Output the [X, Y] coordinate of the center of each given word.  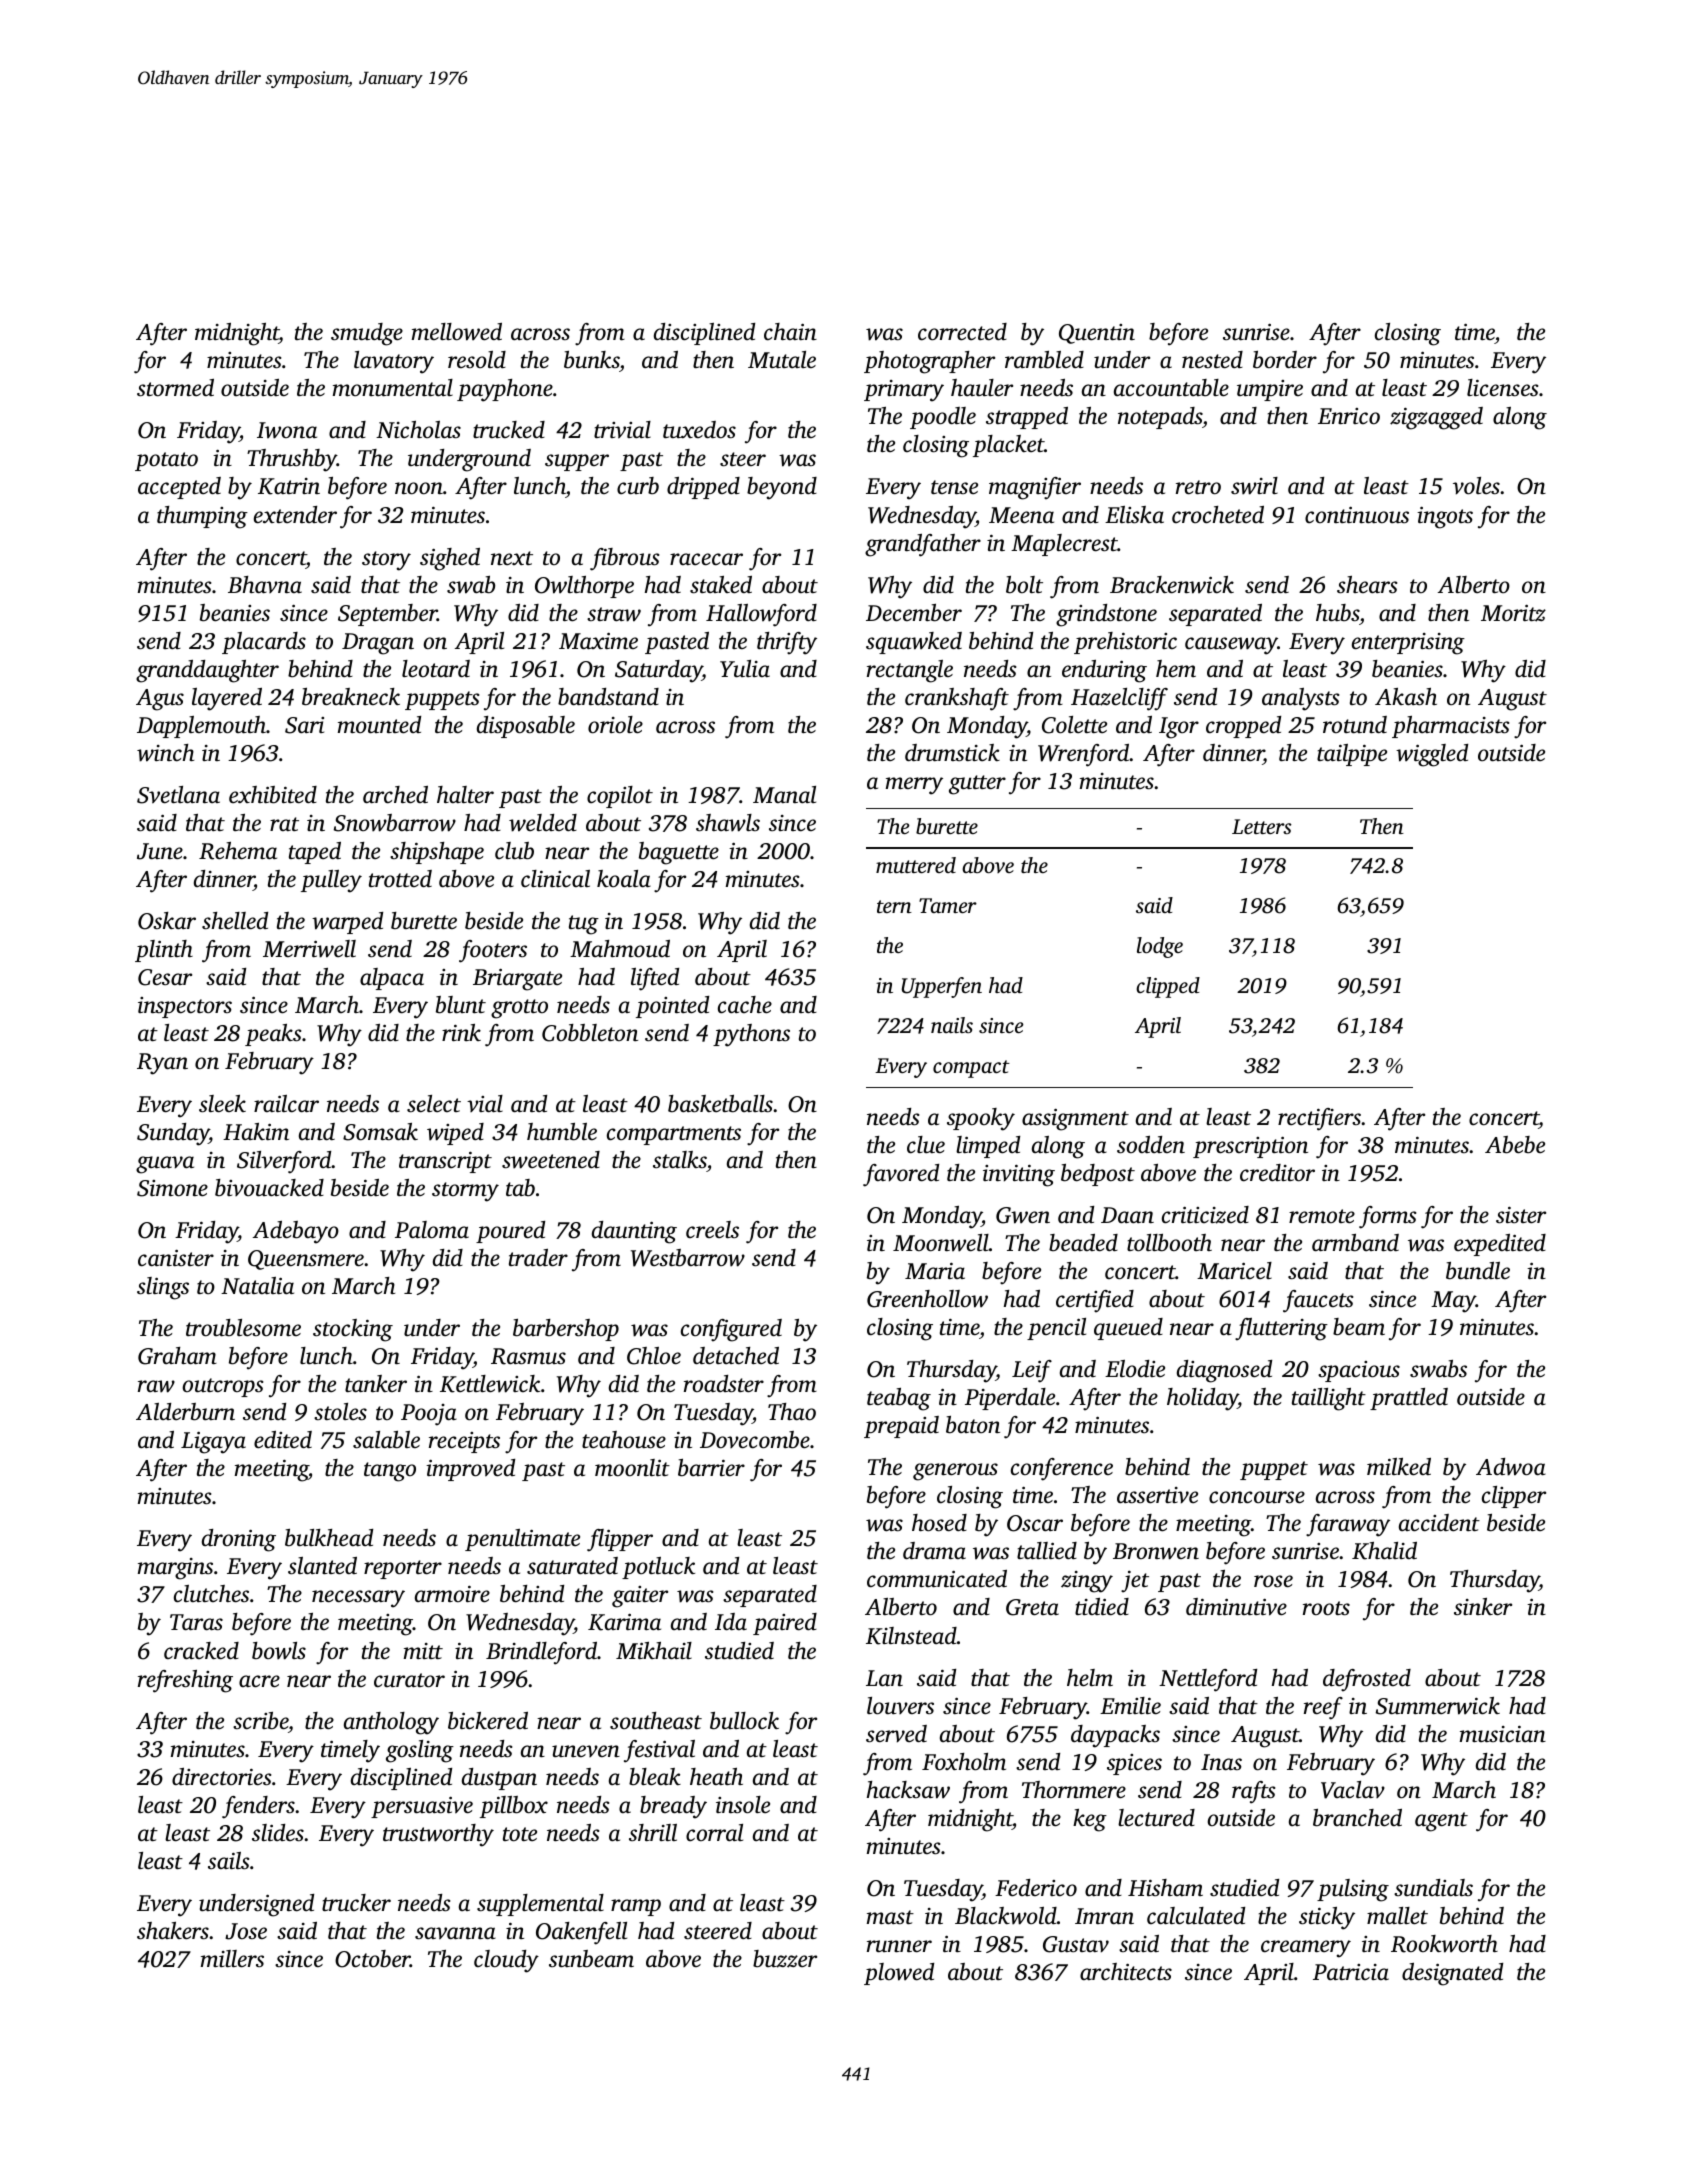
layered [227, 699]
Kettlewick [490, 1384]
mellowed [457, 332]
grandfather [923, 545]
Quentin [1097, 334]
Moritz [1513, 613]
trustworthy [438, 1835]
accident [1439, 1523]
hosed [939, 1523]
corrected [962, 332]
